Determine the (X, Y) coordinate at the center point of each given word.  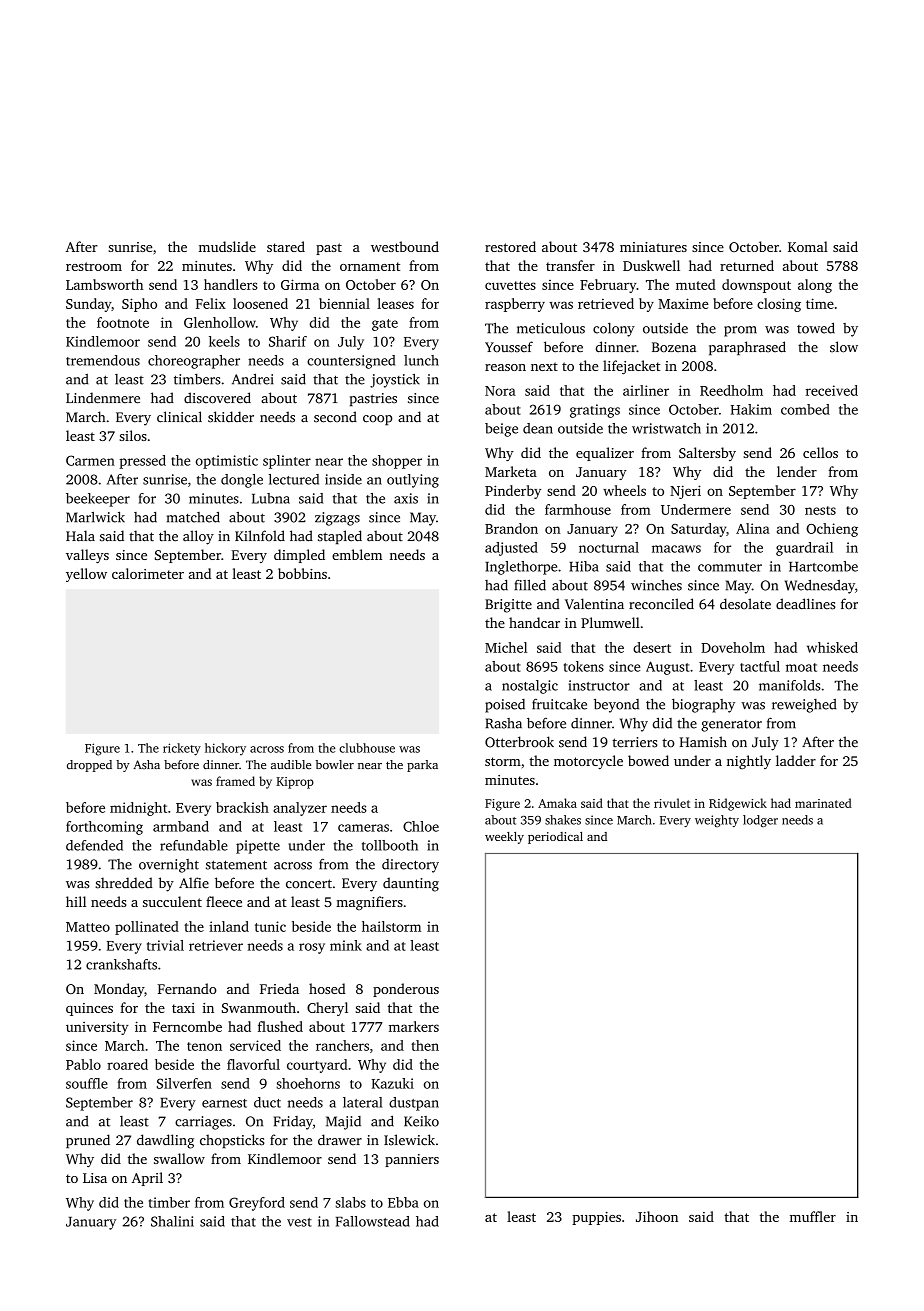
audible (291, 764)
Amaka (557, 803)
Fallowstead (373, 1221)
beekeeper (98, 500)
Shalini (172, 1221)
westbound (405, 246)
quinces (89, 1009)
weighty (717, 821)
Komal (808, 246)
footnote (123, 322)
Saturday (698, 530)
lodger (760, 821)
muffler (813, 1216)
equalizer (605, 454)
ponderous (406, 990)
